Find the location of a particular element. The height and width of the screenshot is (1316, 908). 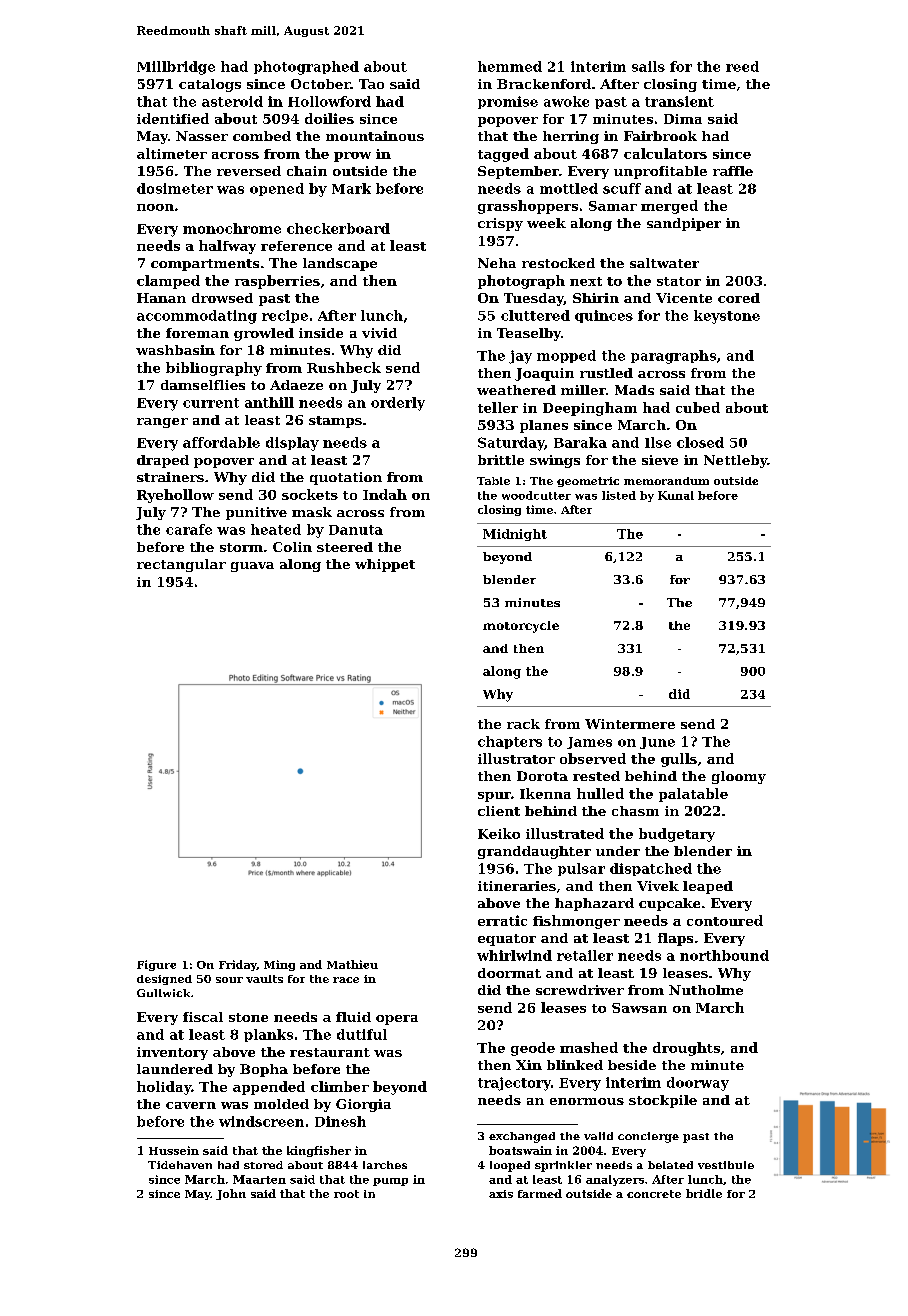

hemmed is located at coordinates (510, 66).
